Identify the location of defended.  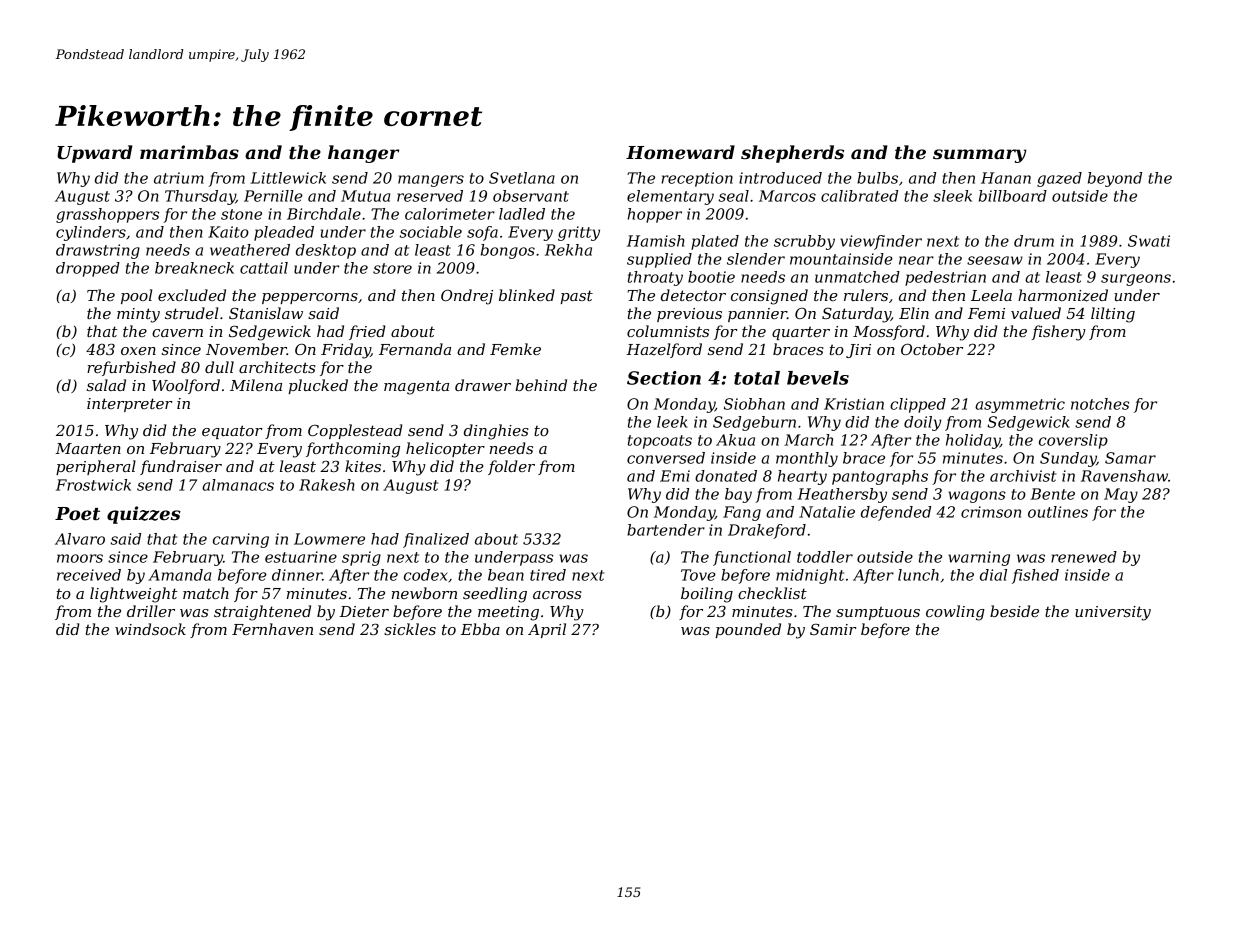
(896, 513).
